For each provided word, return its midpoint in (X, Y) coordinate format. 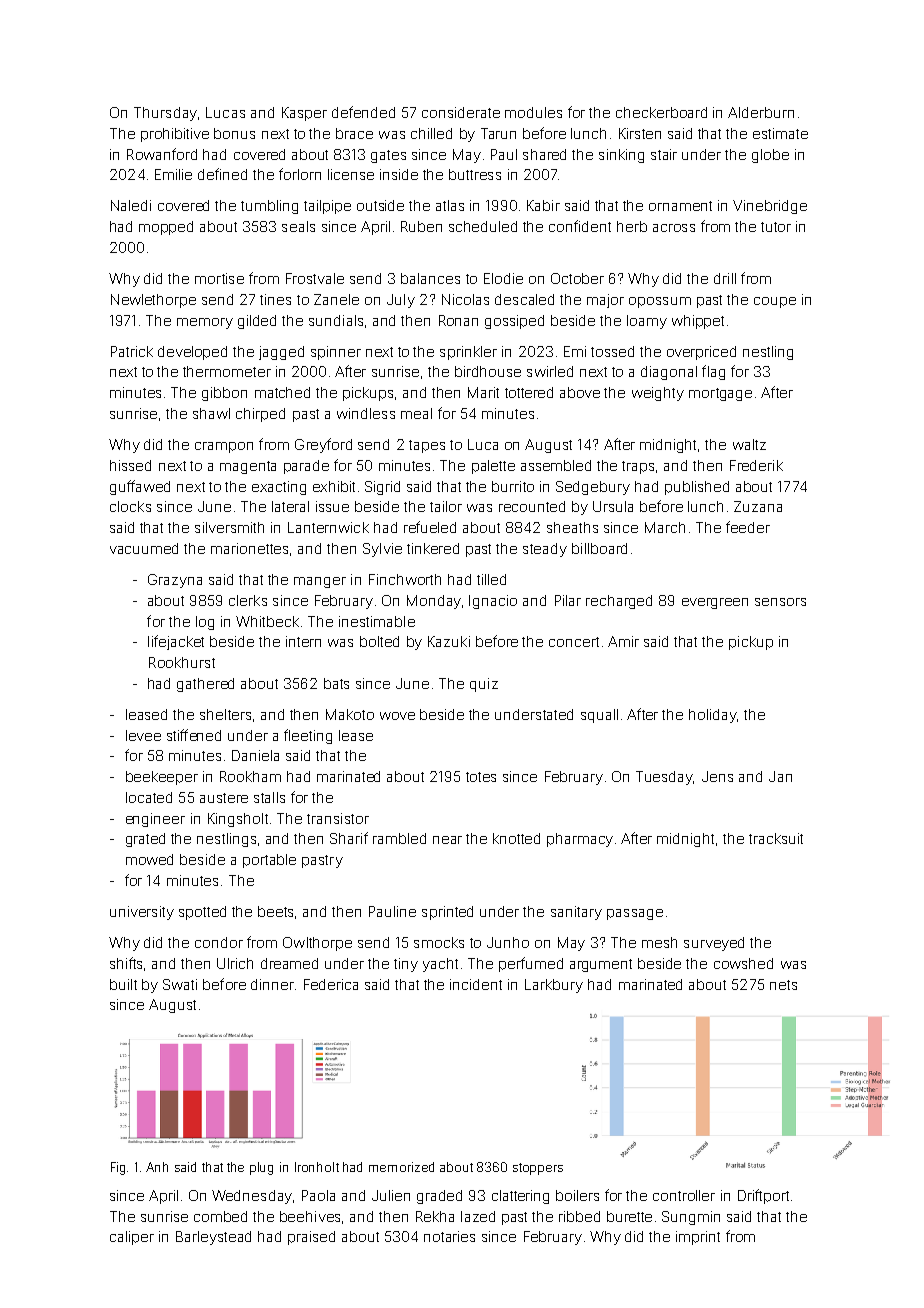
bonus (234, 133)
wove (397, 716)
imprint (698, 1238)
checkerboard (661, 112)
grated (145, 840)
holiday (713, 716)
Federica (331, 984)
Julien (391, 1195)
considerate (461, 112)
